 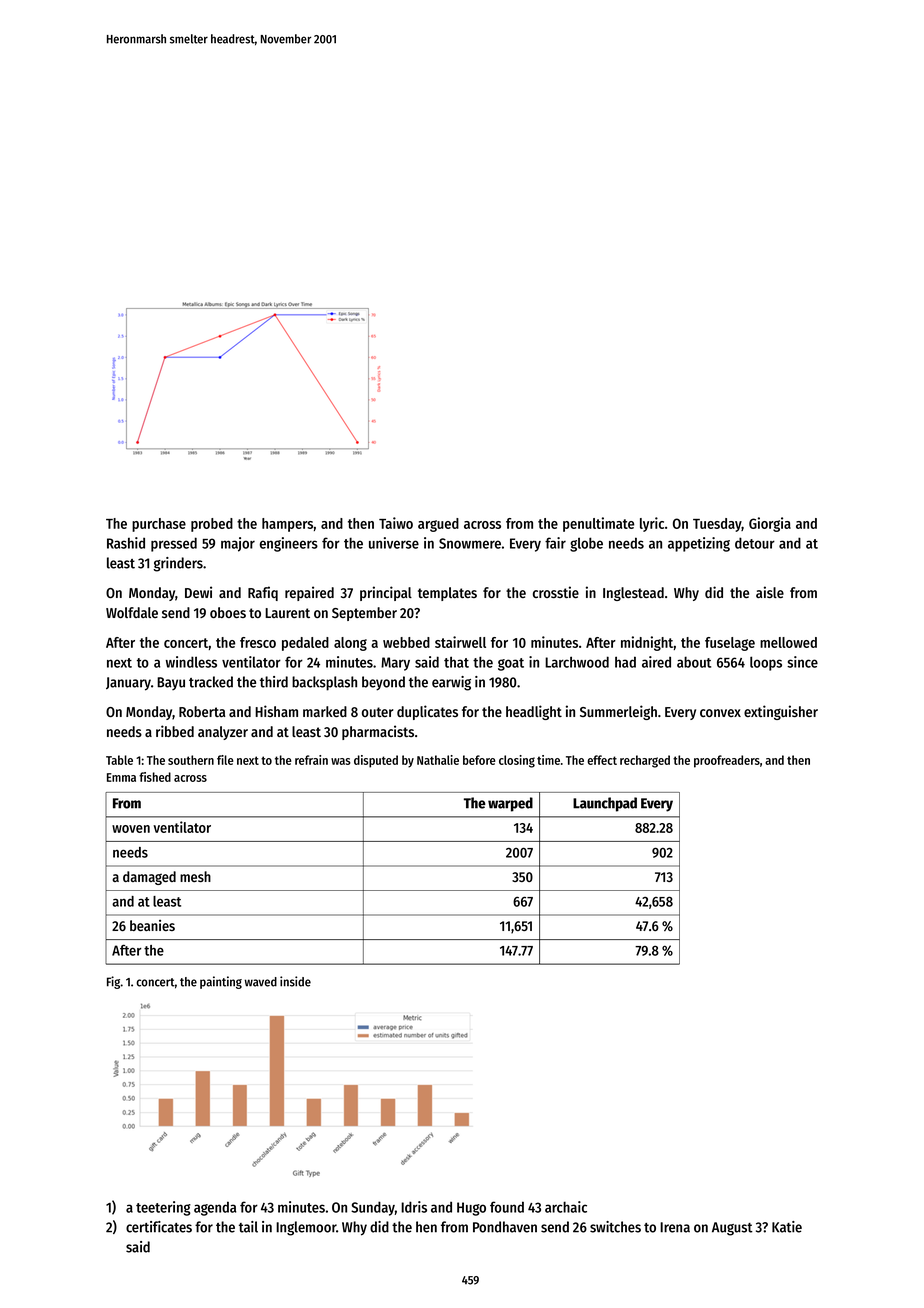 What do you see at coordinates (787, 1227) in the screenshot?
I see `Katie` at bounding box center [787, 1227].
